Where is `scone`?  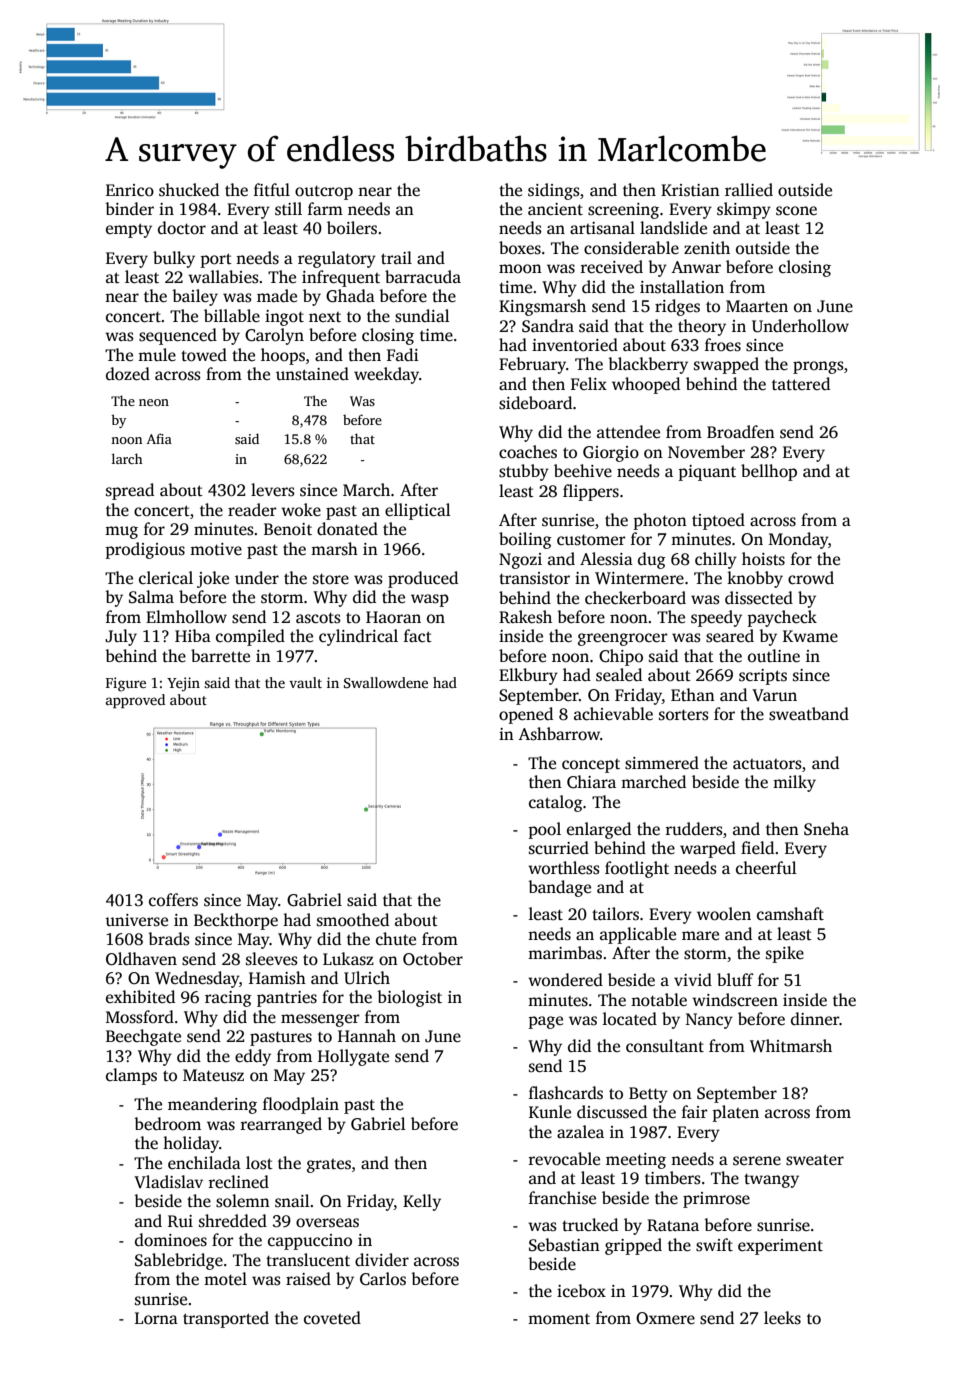
scone is located at coordinates (796, 211).
